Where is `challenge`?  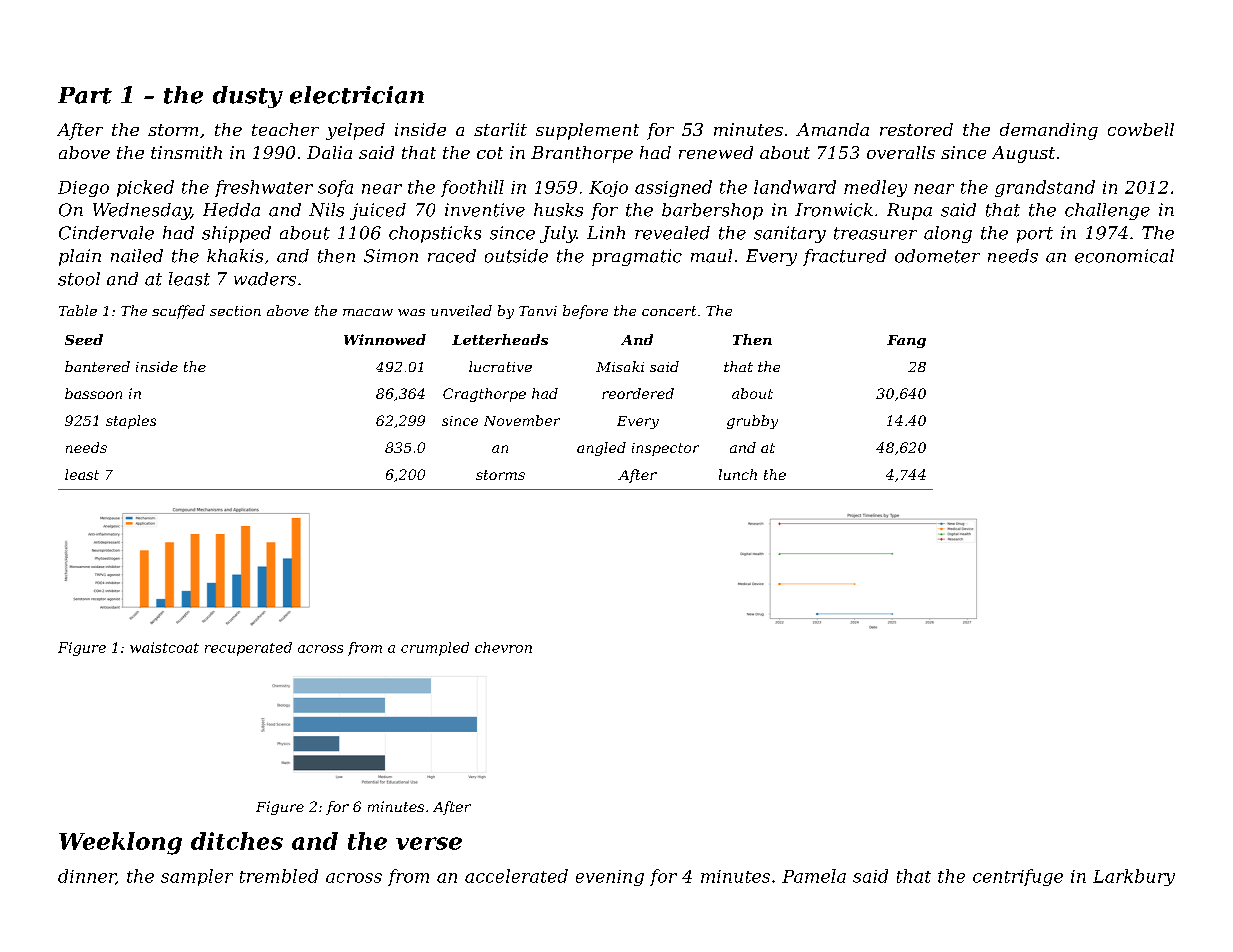
challenge is located at coordinates (1107, 211).
